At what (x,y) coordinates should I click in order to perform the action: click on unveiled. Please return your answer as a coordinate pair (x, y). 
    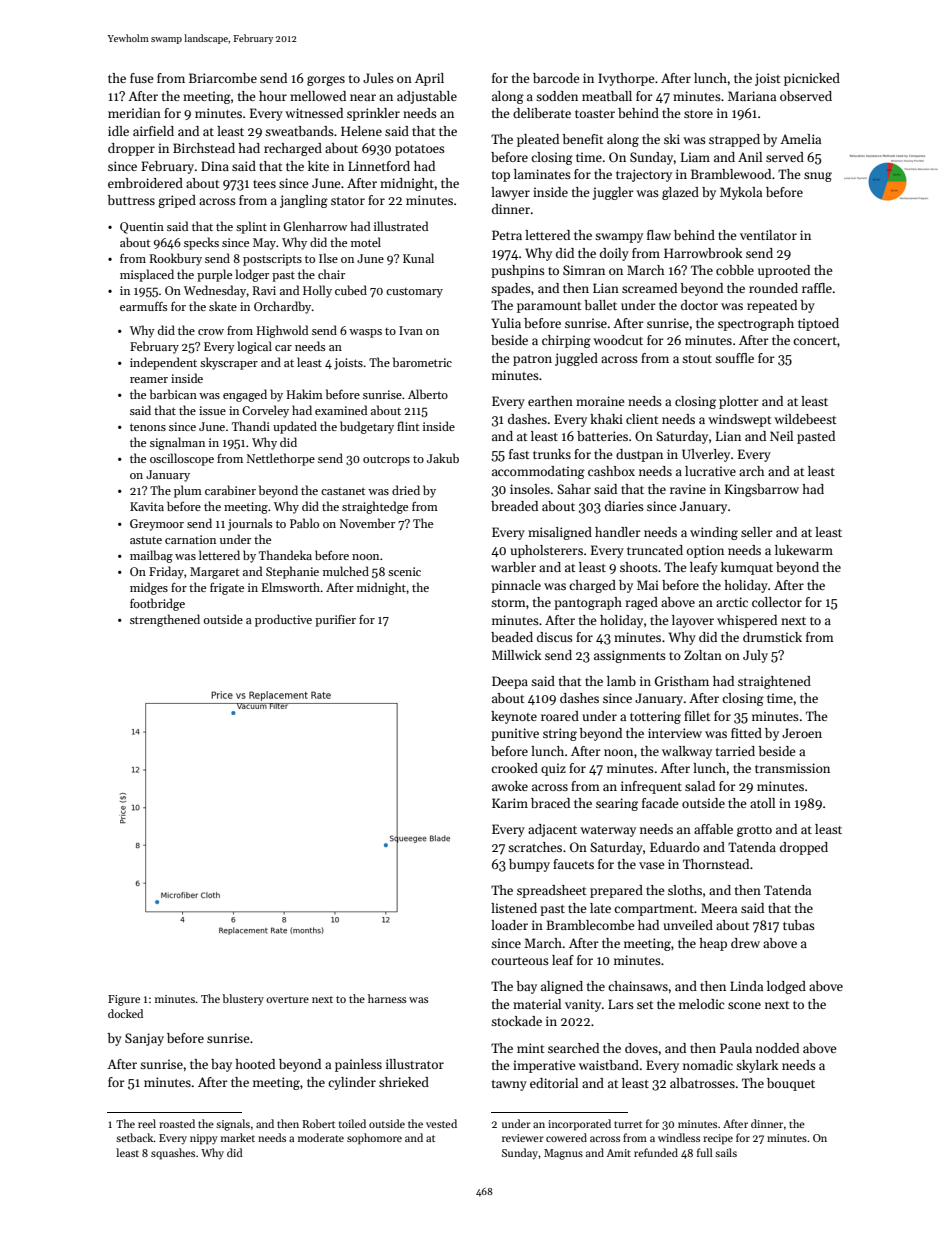
    Looking at the image, I should click on (688, 925).
